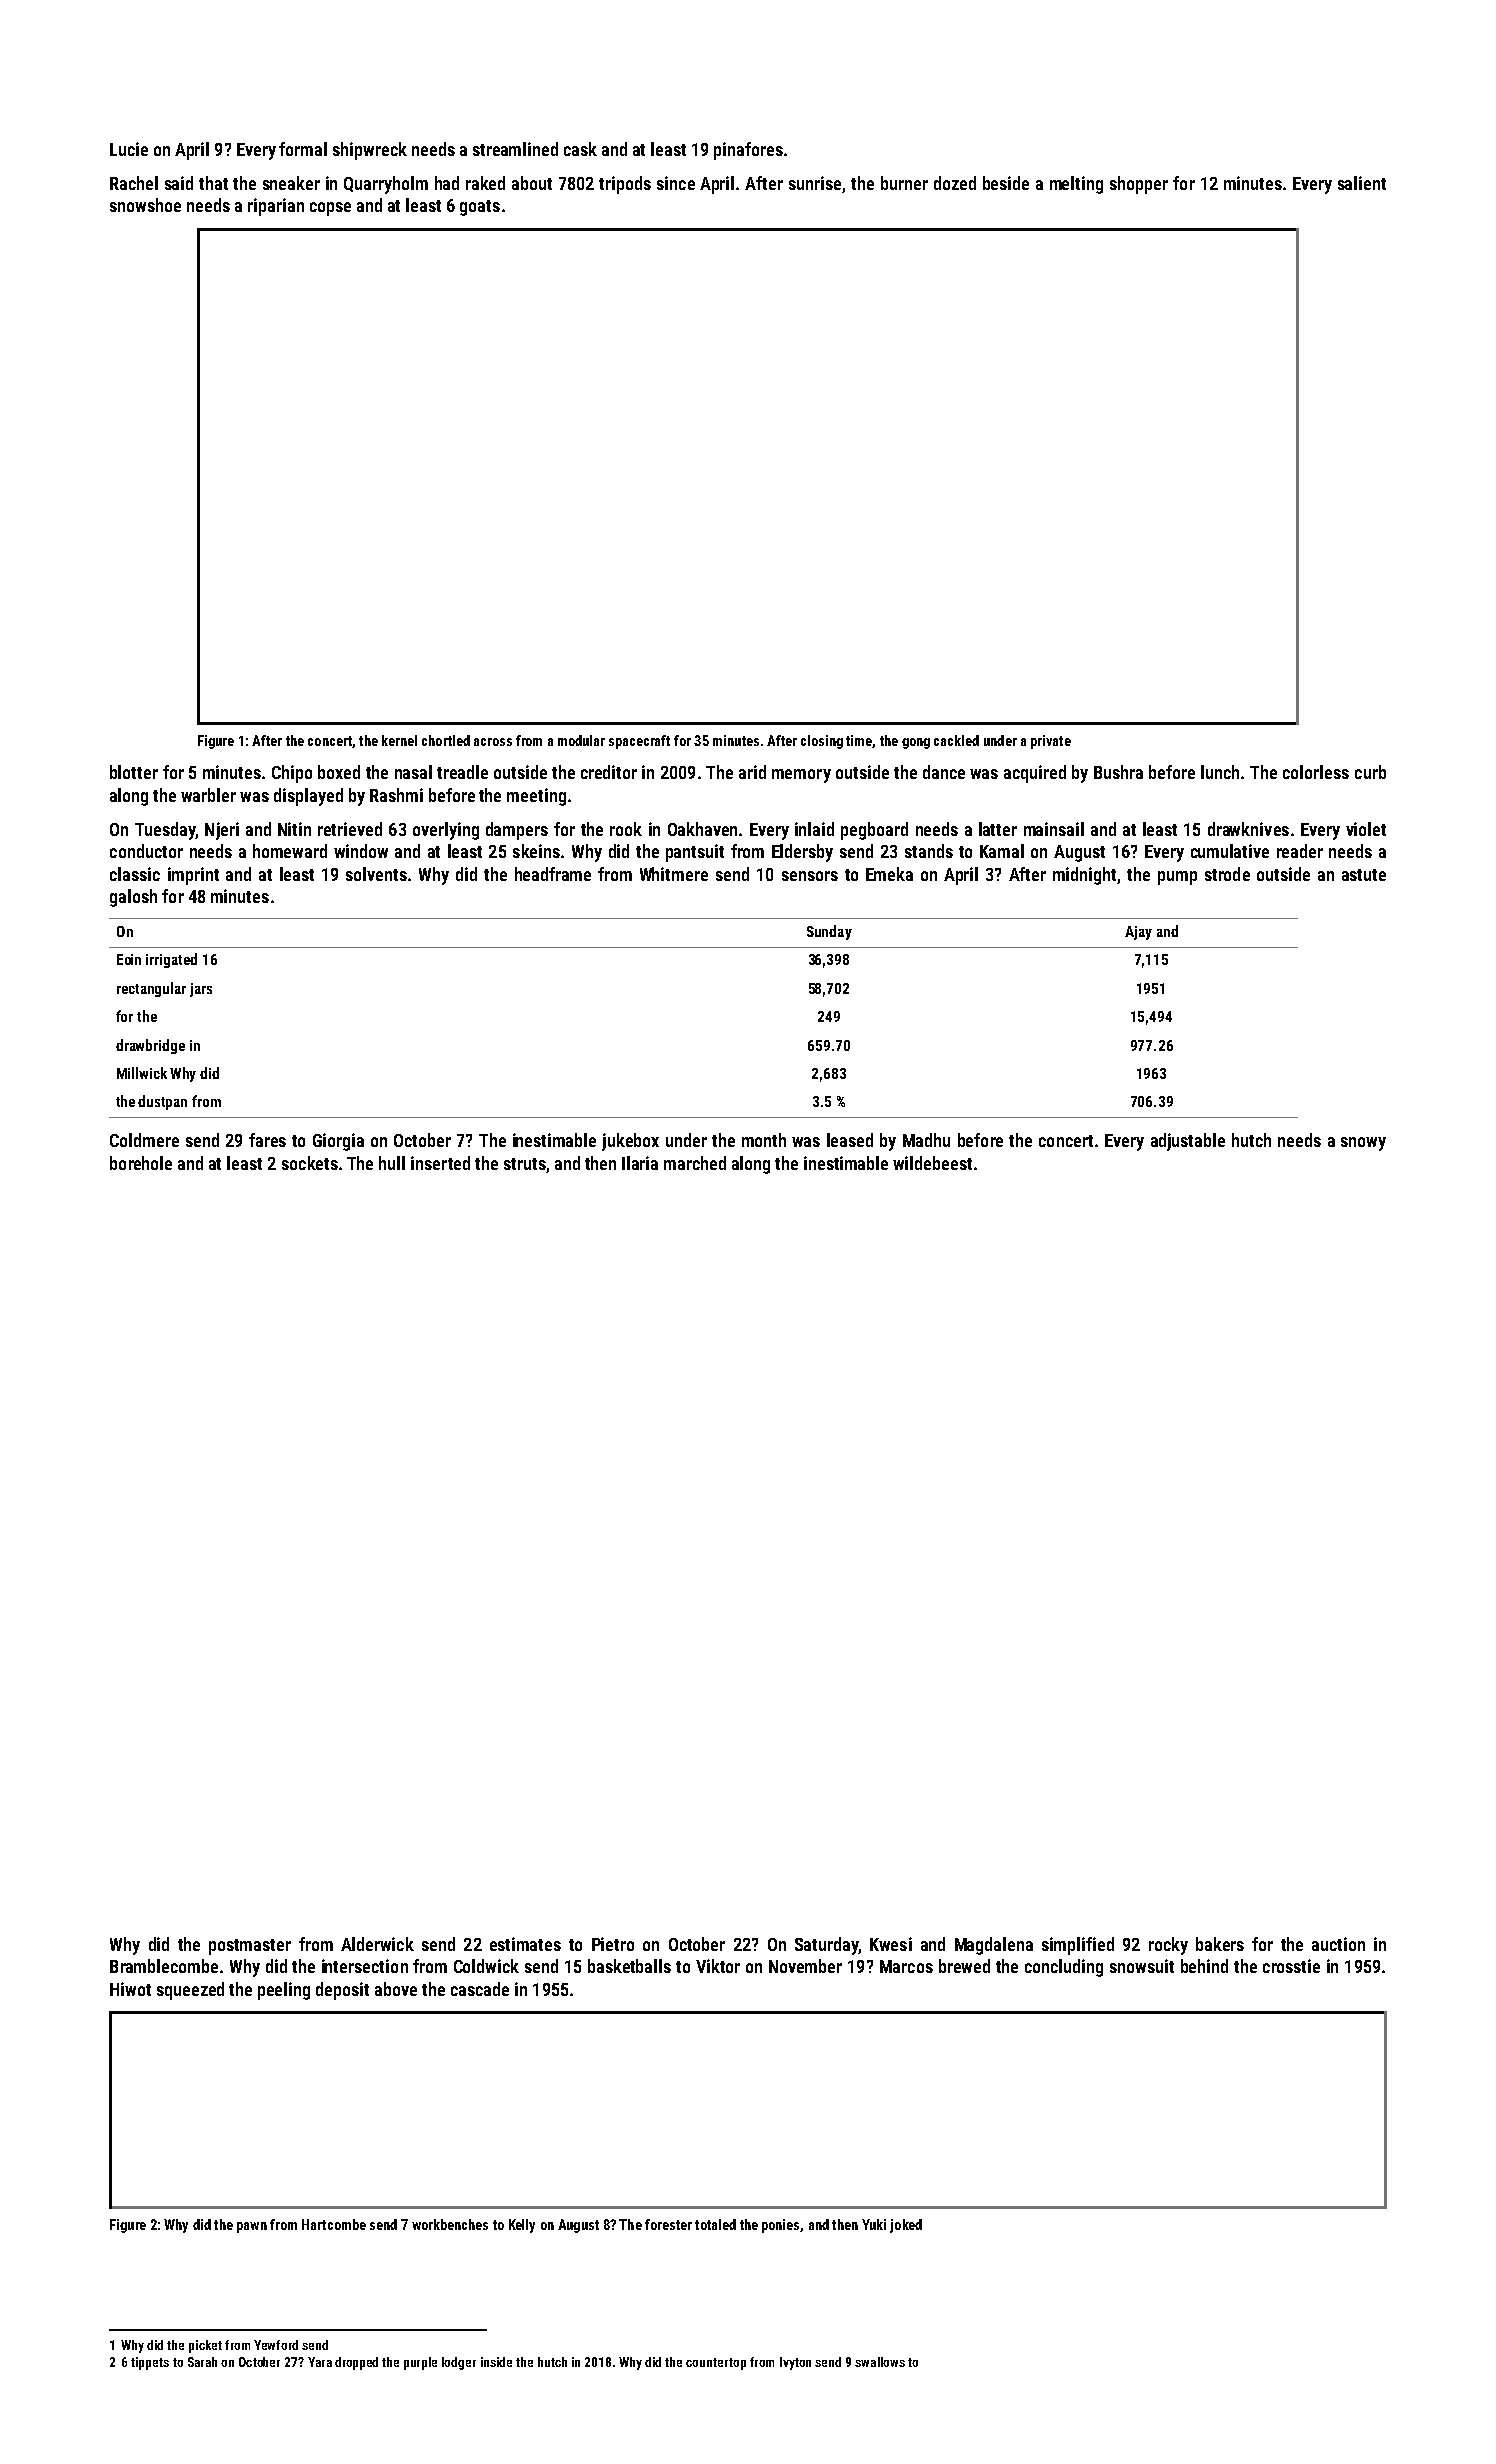 This screenshot has width=1496, height=2464. What do you see at coordinates (392, 1163) in the screenshot?
I see `hull` at bounding box center [392, 1163].
